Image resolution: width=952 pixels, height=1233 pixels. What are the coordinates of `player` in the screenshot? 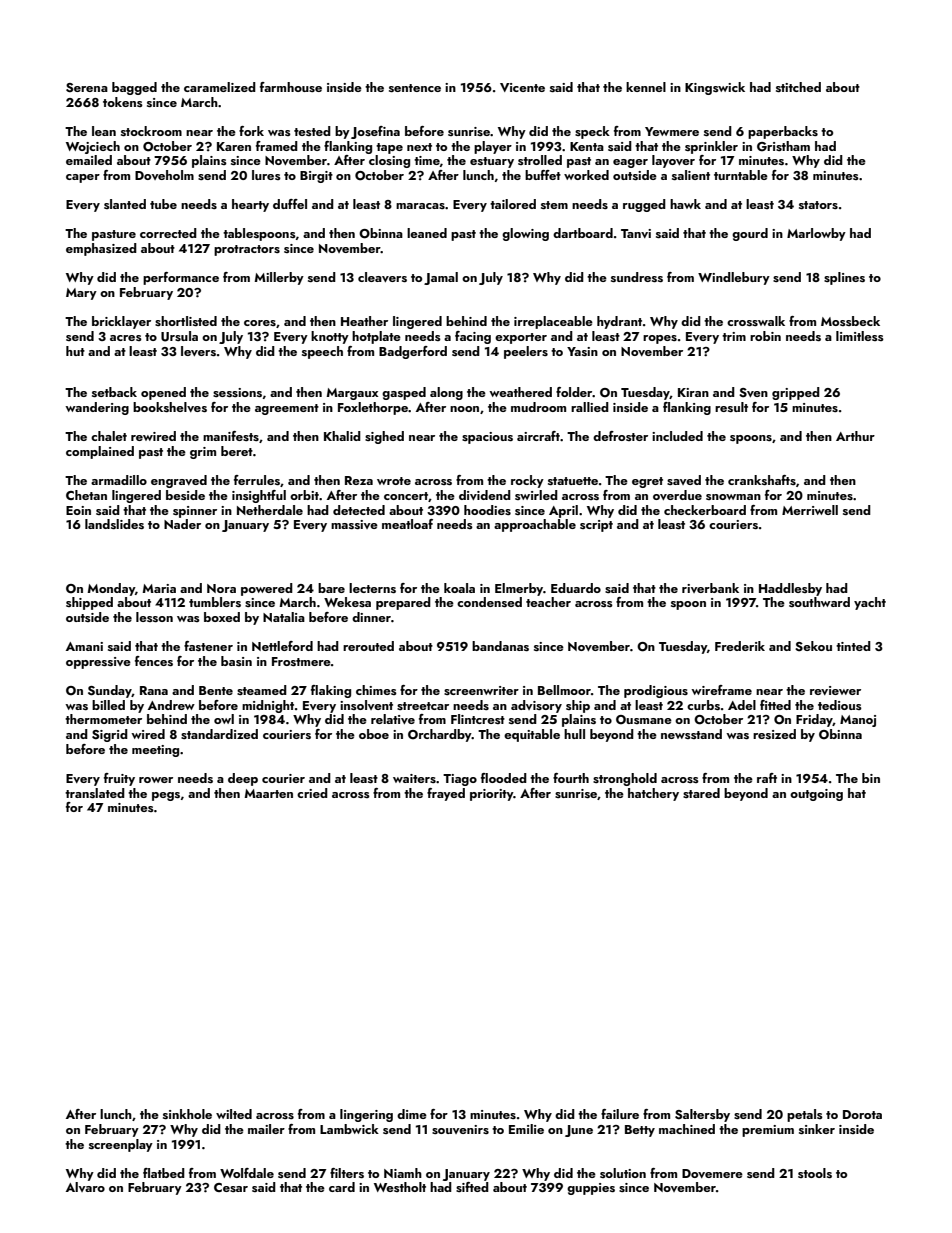 It's located at (493, 147).
